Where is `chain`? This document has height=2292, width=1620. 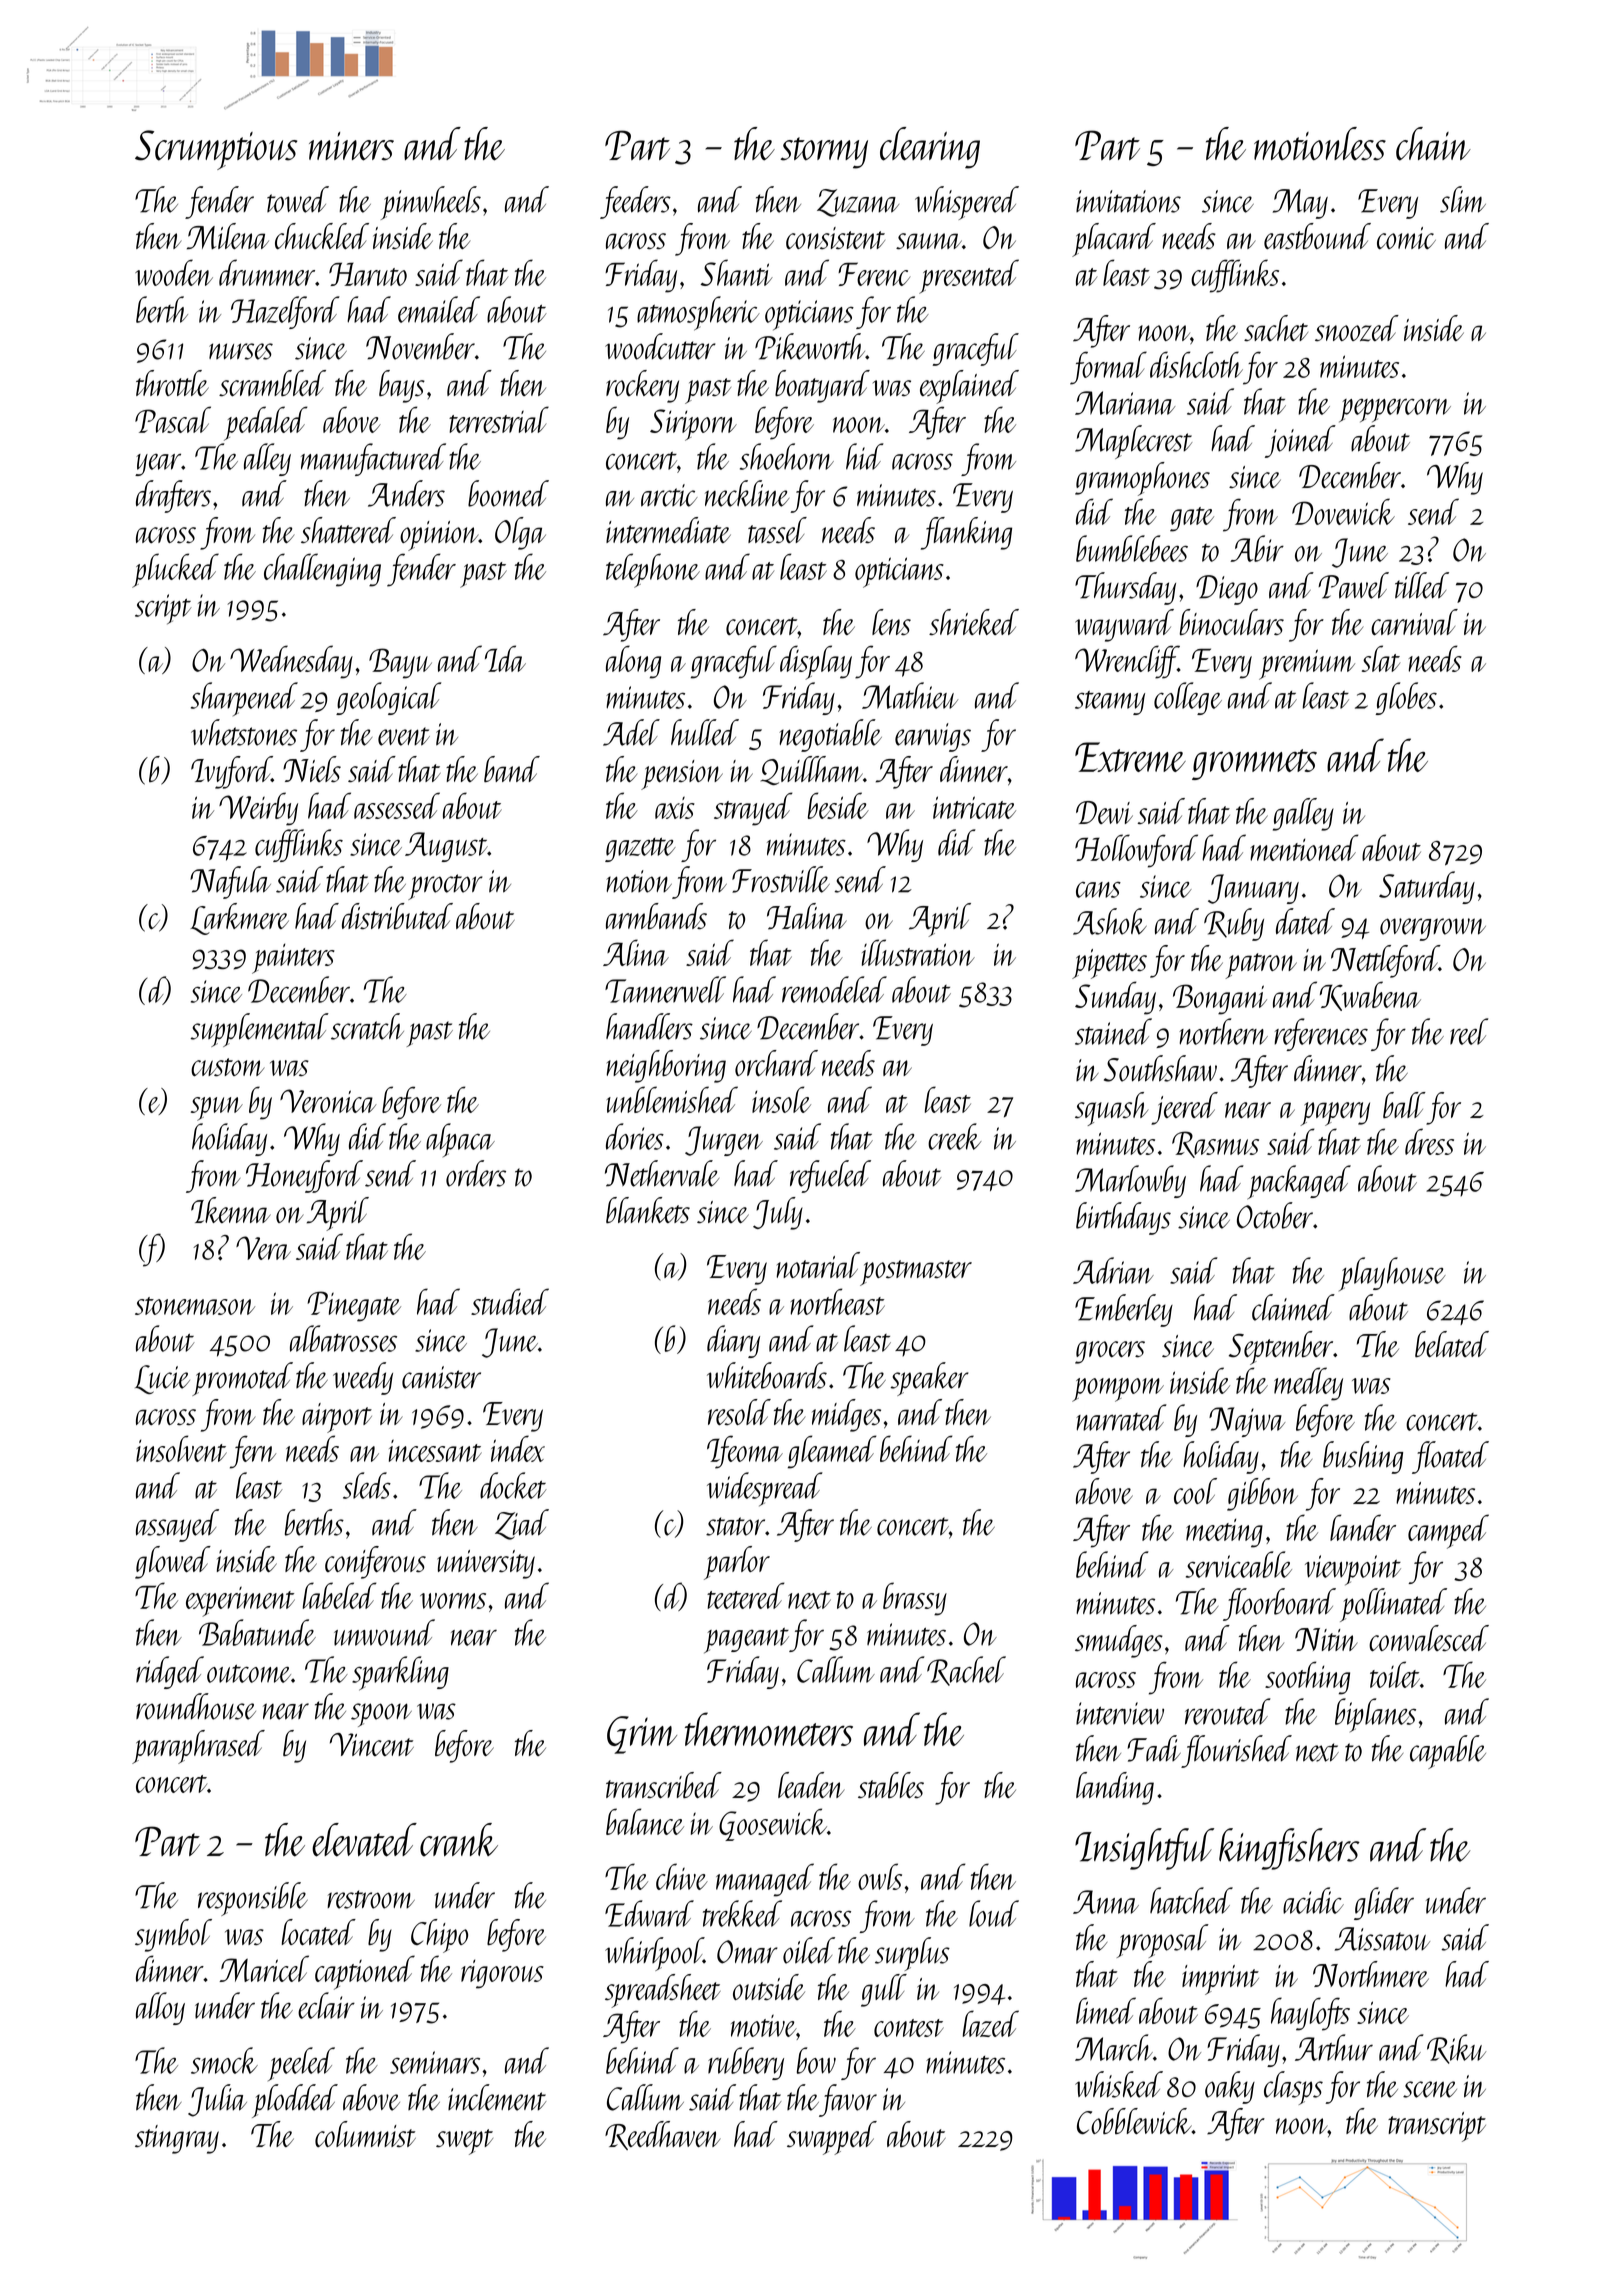
chain is located at coordinates (1433, 144).
